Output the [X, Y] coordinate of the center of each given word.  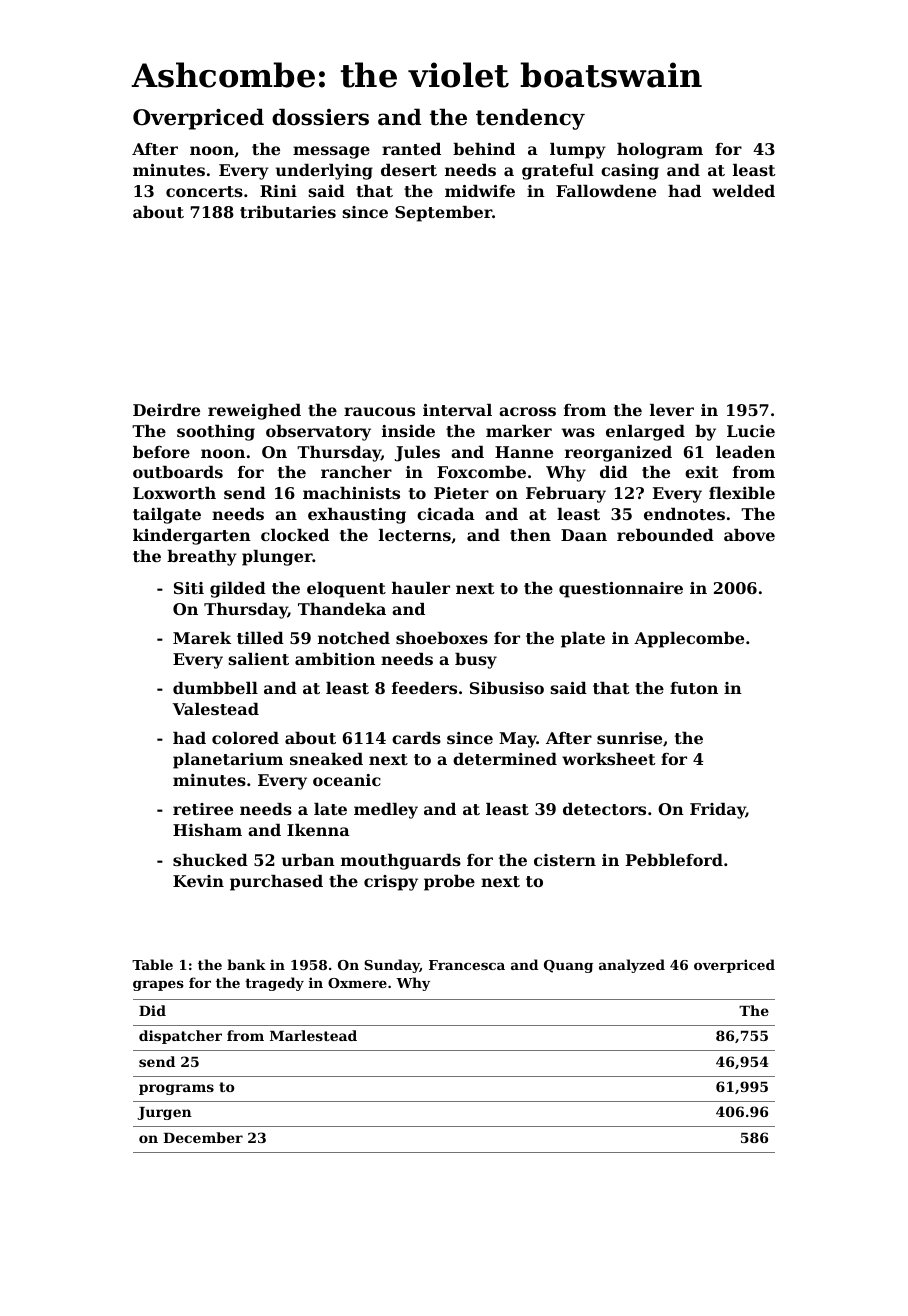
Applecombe [689, 640]
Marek [202, 638]
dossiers [320, 117]
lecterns [415, 535]
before [161, 452]
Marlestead [313, 1035]
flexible [742, 493]
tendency [530, 119]
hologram [660, 151]
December [203, 1137]
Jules [417, 454]
